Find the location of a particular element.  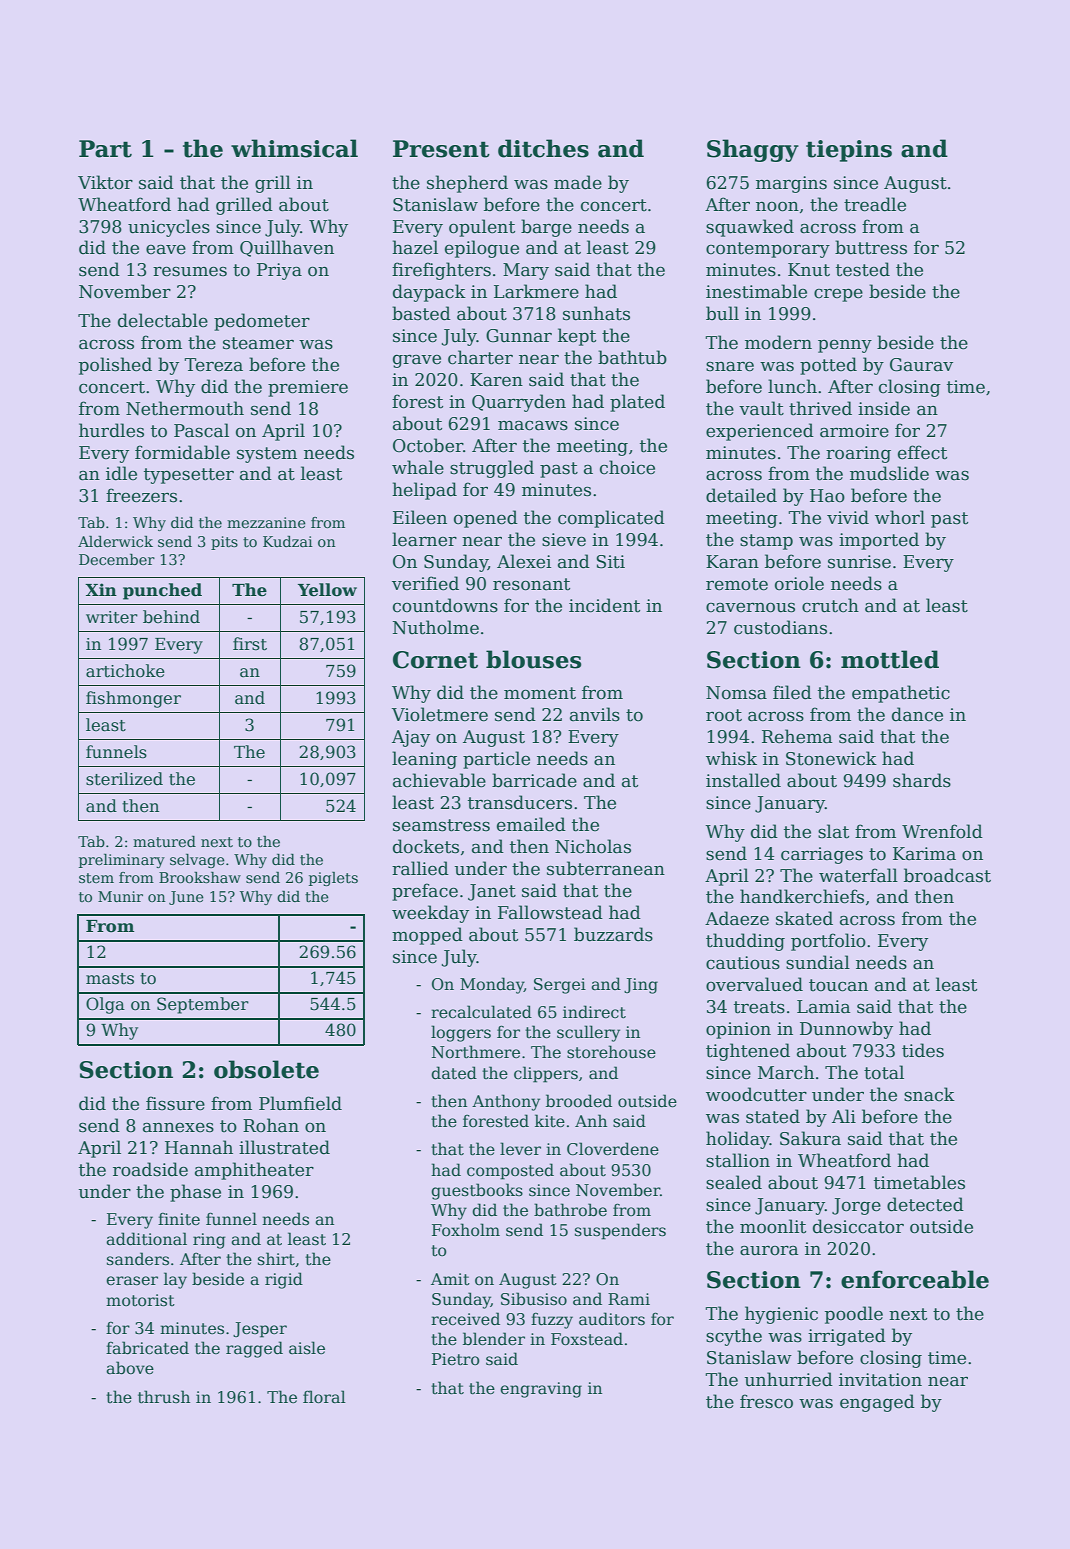

tides is located at coordinates (923, 1050).
